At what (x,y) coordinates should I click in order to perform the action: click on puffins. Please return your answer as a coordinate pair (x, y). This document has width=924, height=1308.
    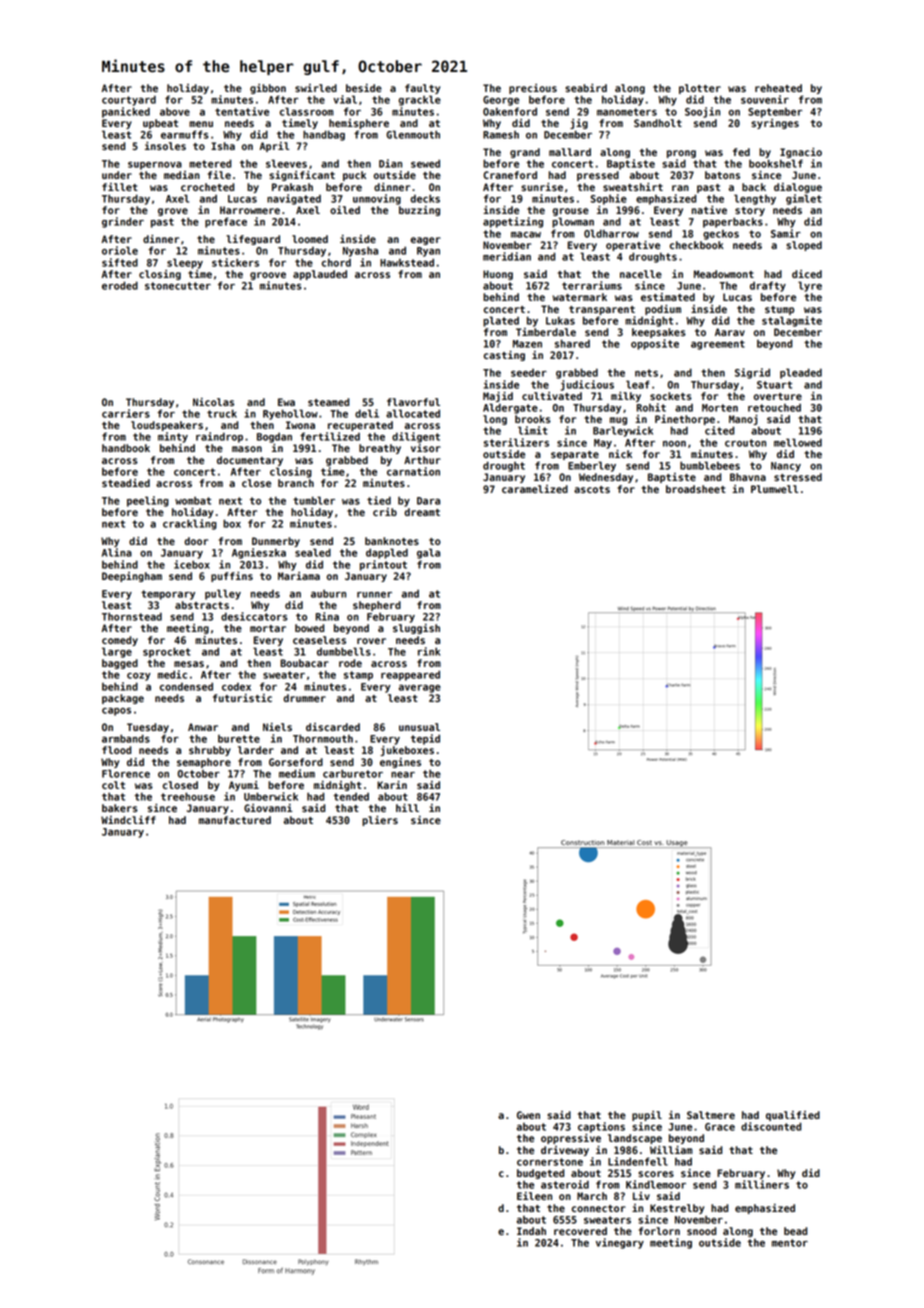
    Looking at the image, I should click on (232, 577).
